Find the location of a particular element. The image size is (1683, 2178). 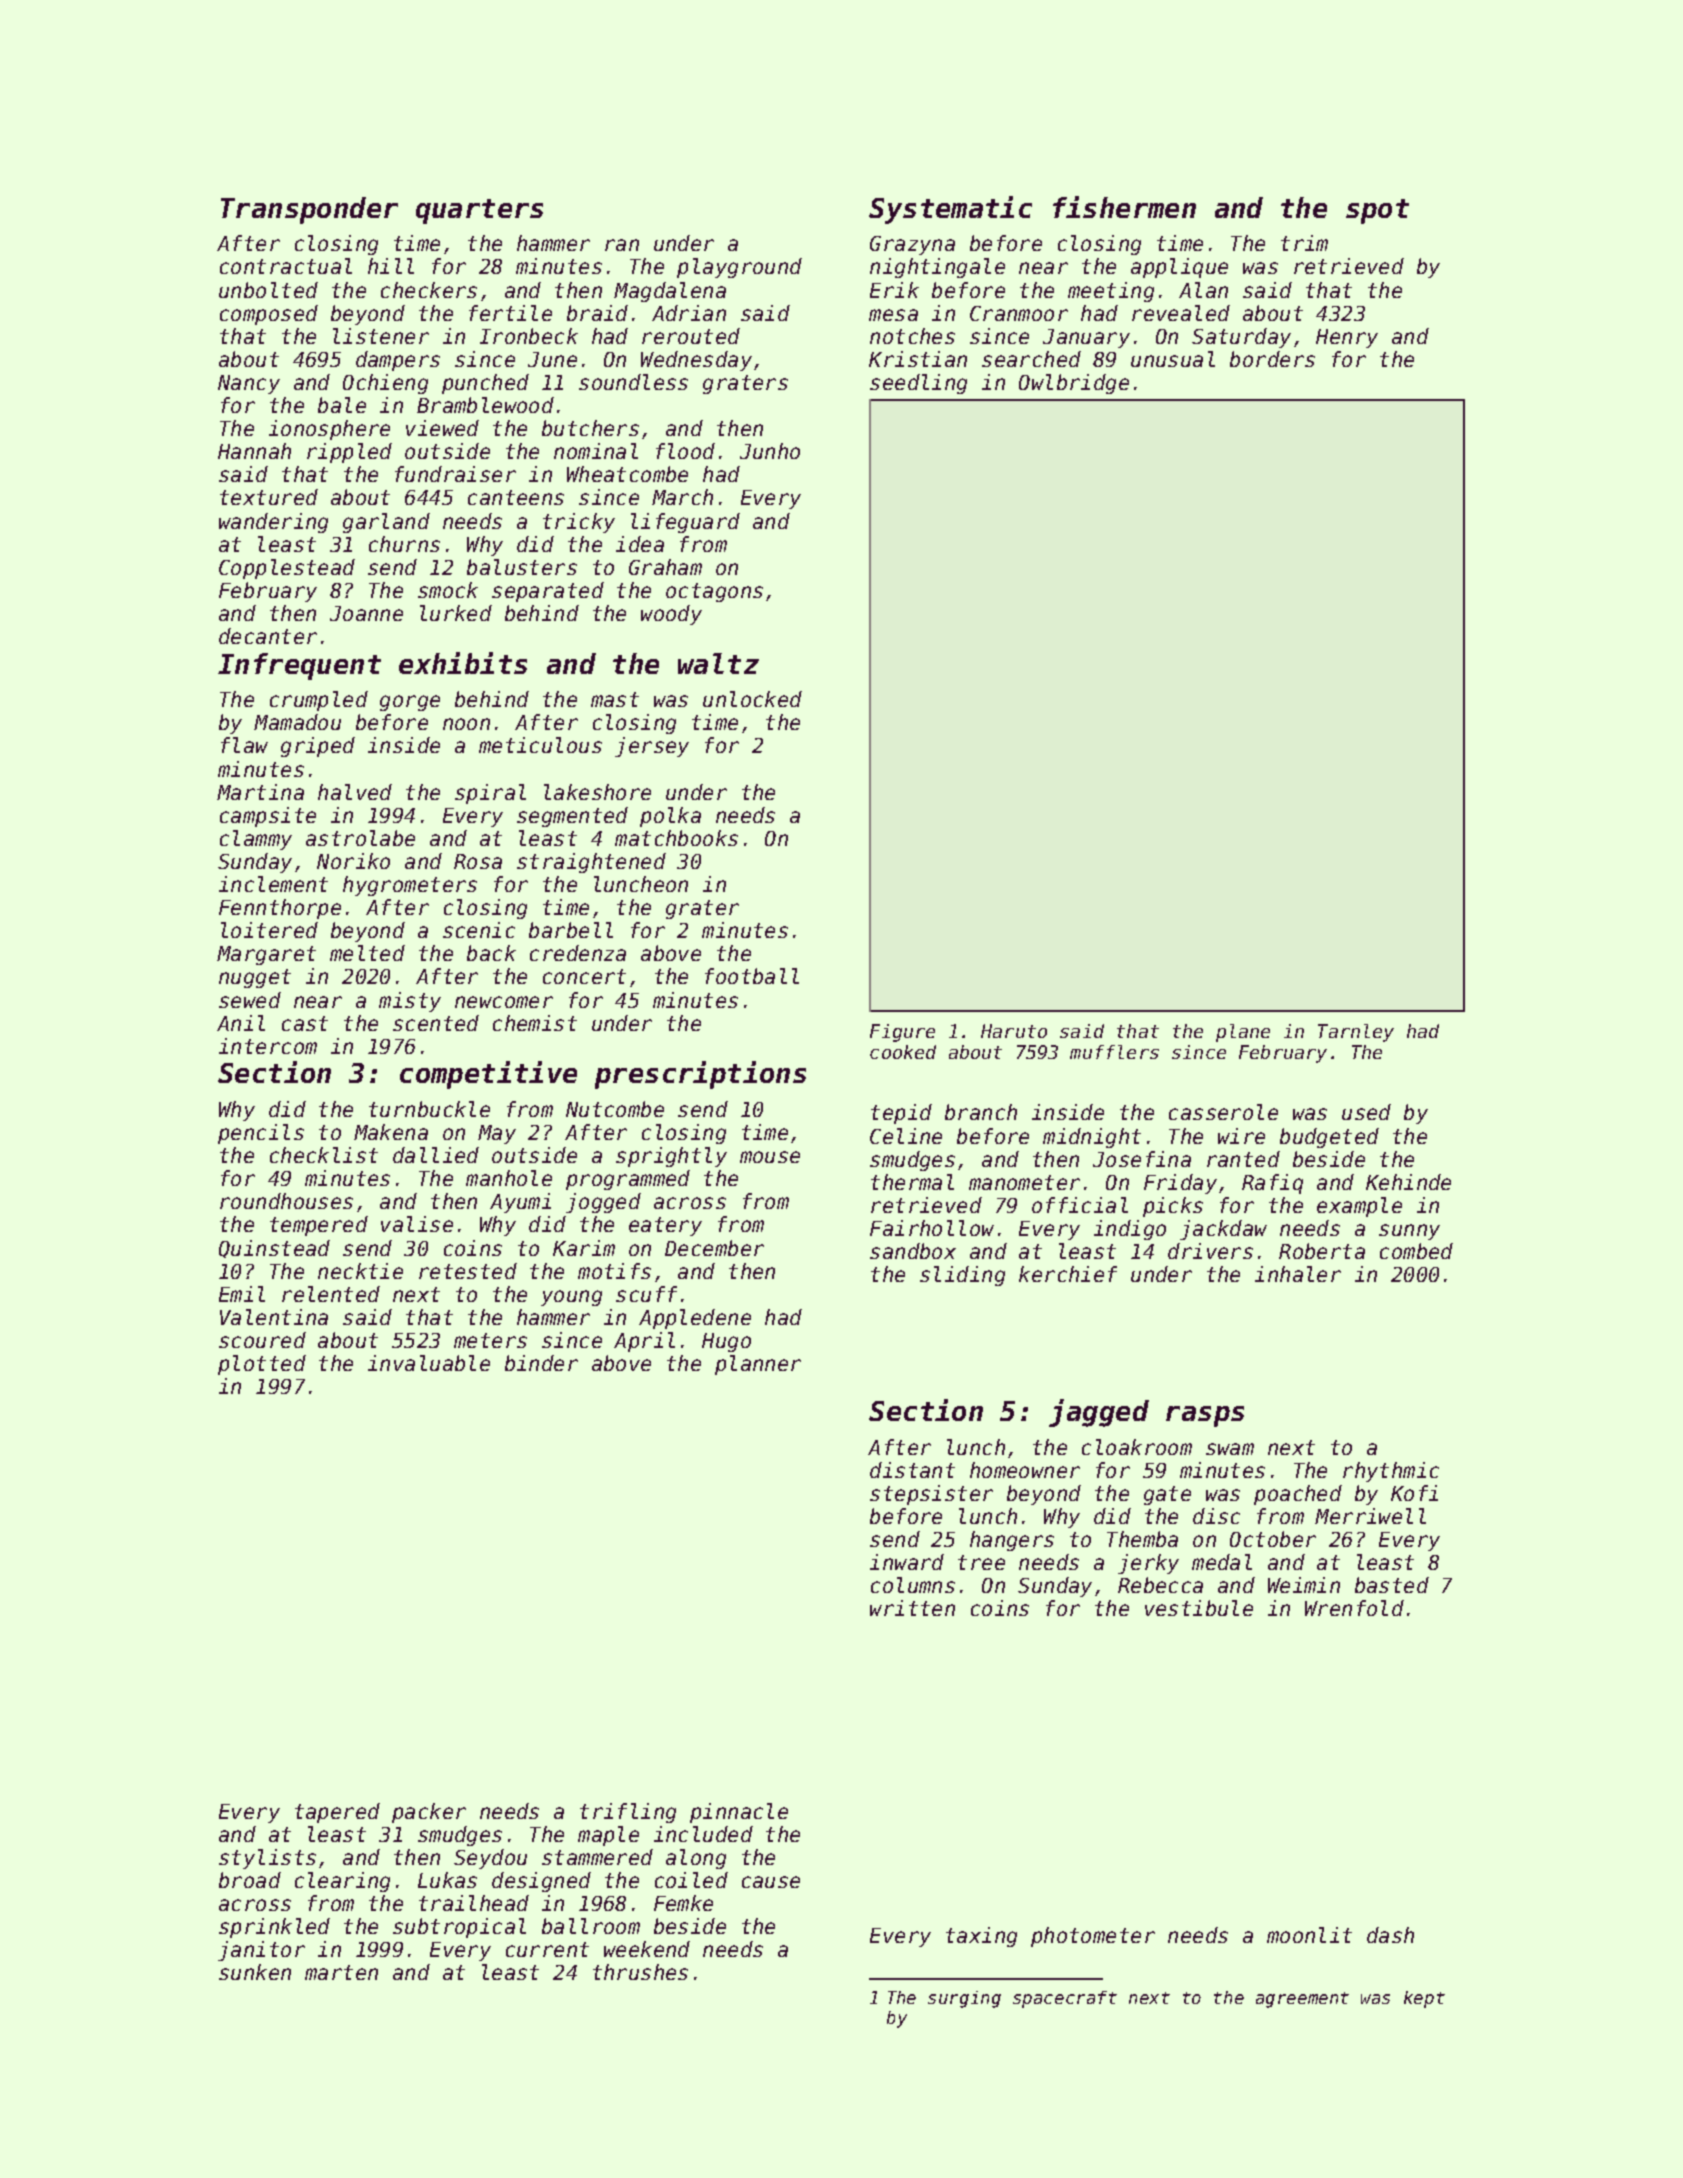

written is located at coordinates (912, 1608).
